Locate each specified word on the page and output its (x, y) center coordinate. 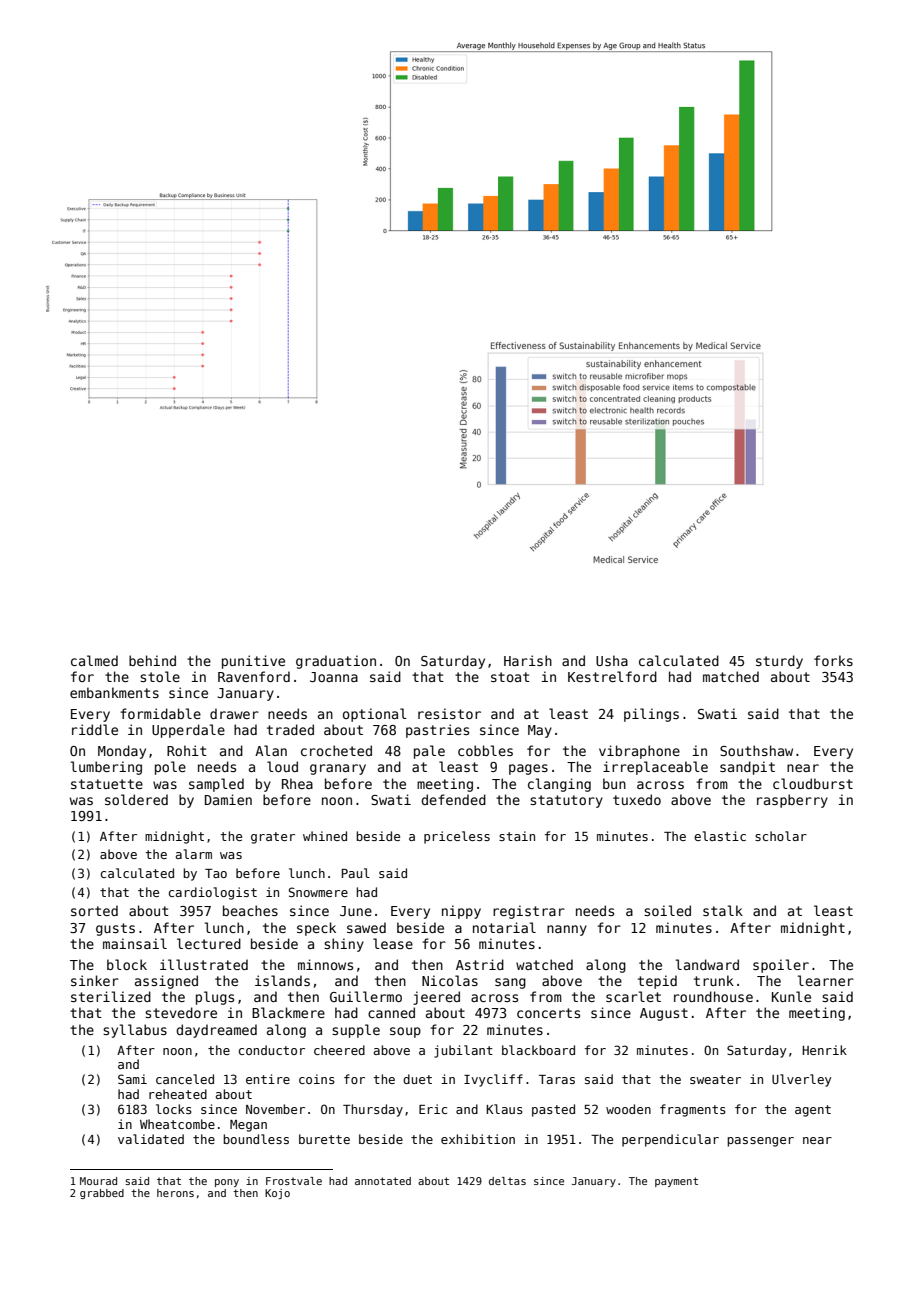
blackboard (538, 1050)
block (127, 964)
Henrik (824, 1050)
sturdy (779, 662)
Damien (228, 799)
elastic (720, 836)
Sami (132, 1079)
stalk (723, 910)
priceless (457, 837)
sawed (366, 927)
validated (151, 1139)
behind (152, 660)
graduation (336, 662)
